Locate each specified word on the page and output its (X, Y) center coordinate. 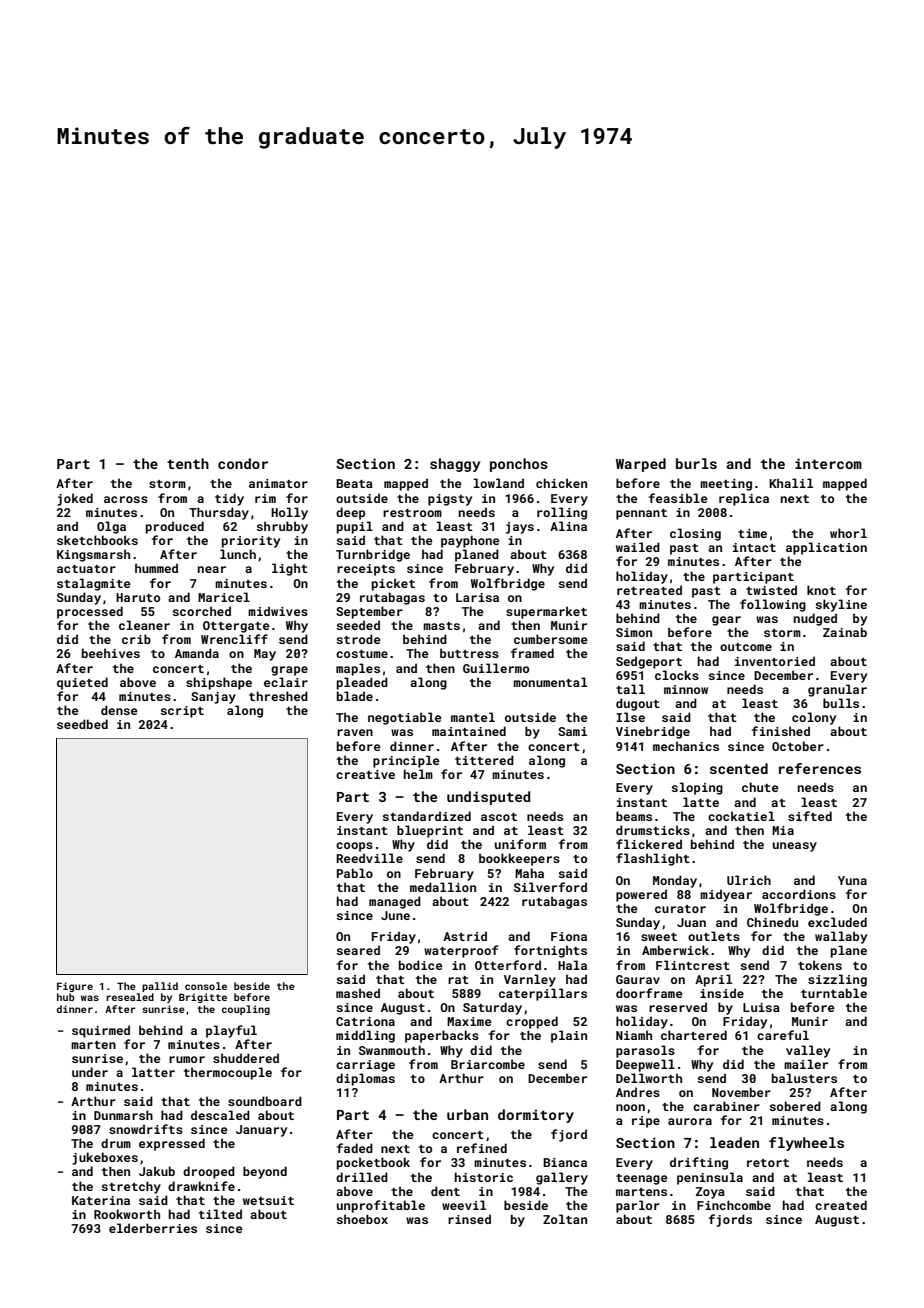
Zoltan (565, 1219)
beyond (265, 1172)
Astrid (465, 936)
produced (175, 527)
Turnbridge (373, 555)
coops (354, 847)
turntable (834, 993)
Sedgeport (649, 662)
